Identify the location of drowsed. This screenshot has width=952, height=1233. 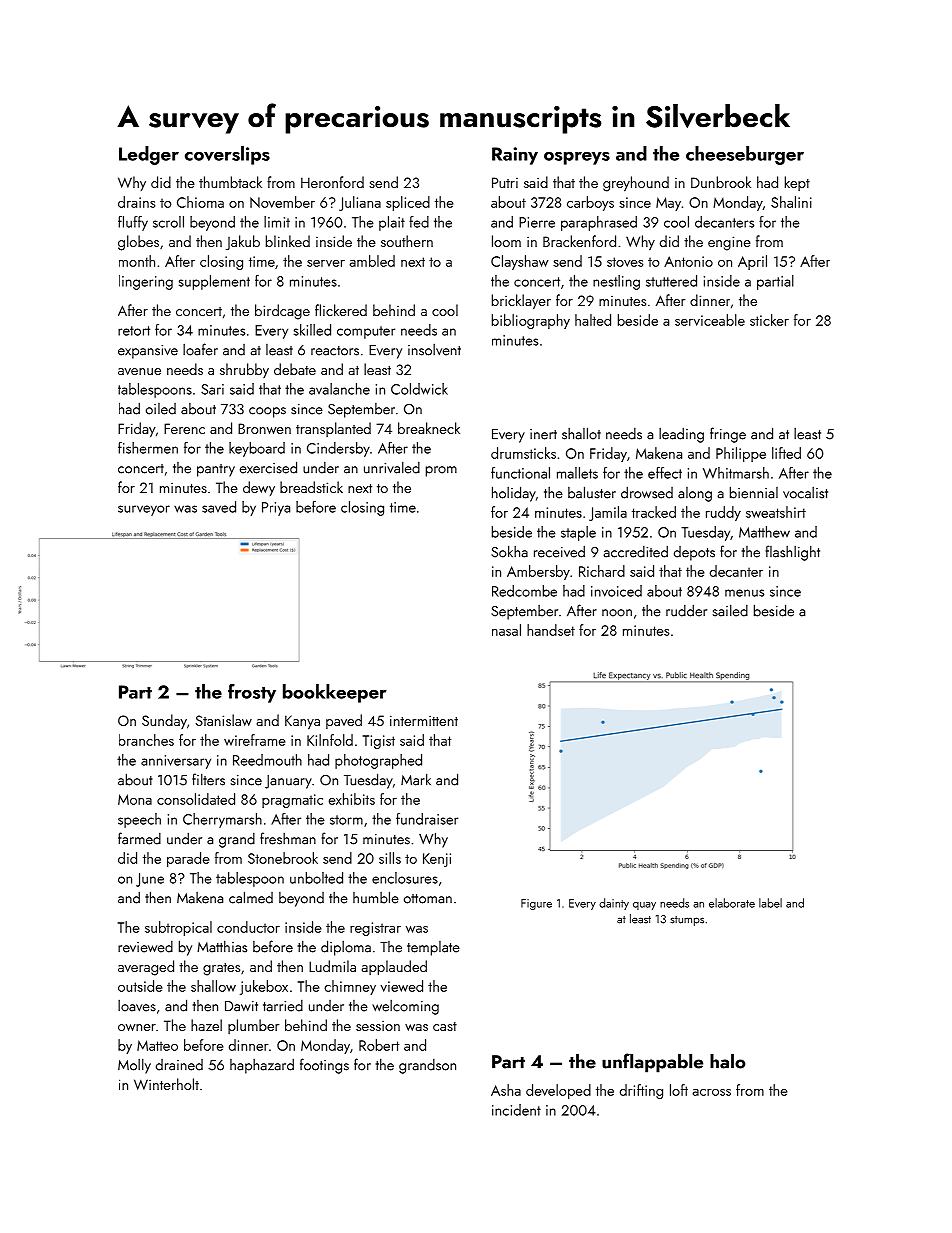
(647, 492).
